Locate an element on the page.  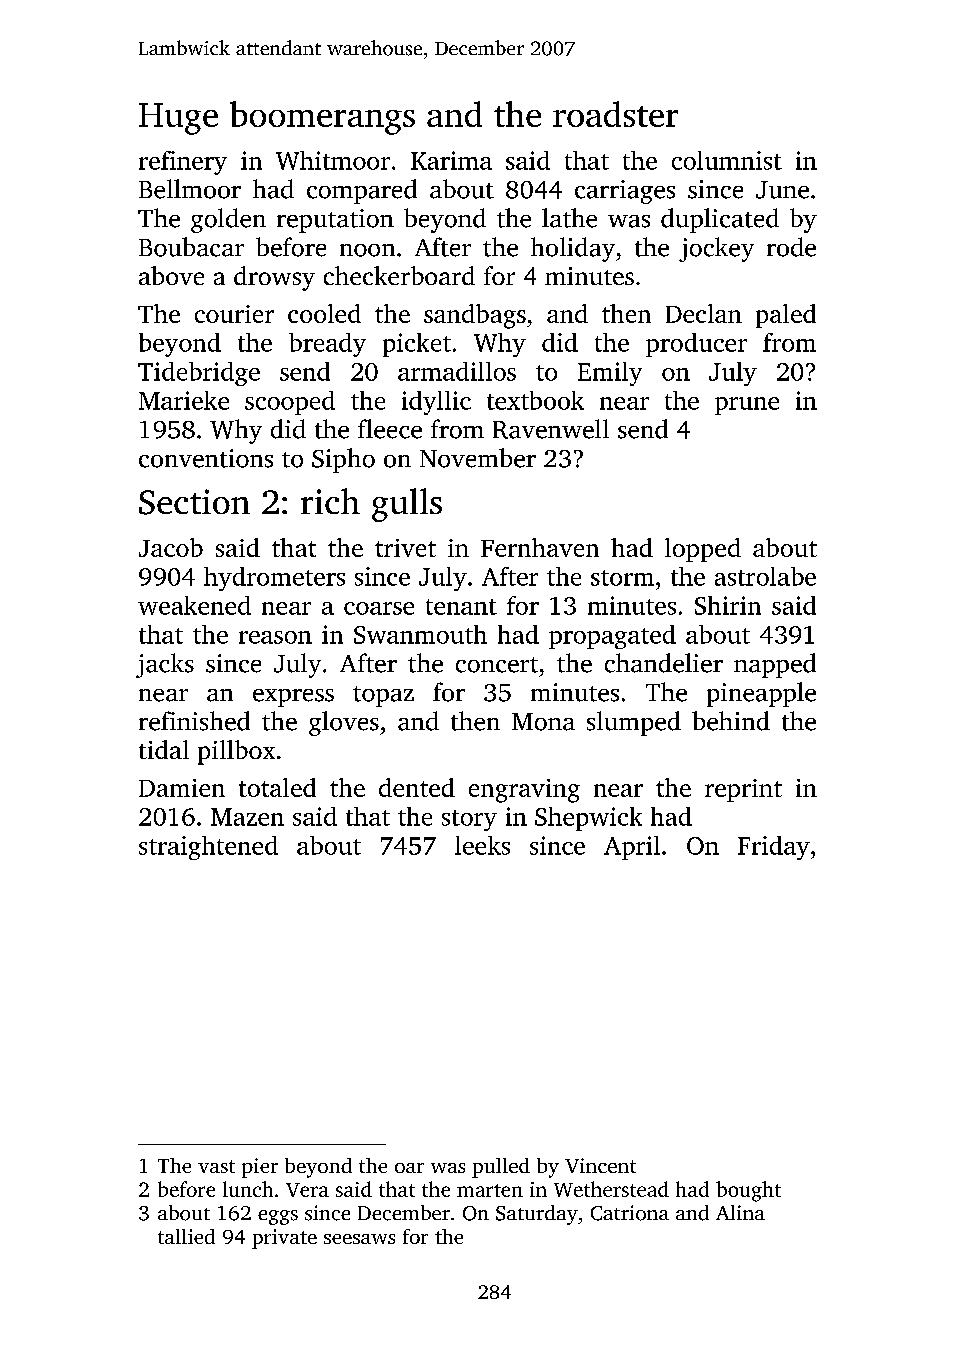
Karima is located at coordinates (451, 160).
